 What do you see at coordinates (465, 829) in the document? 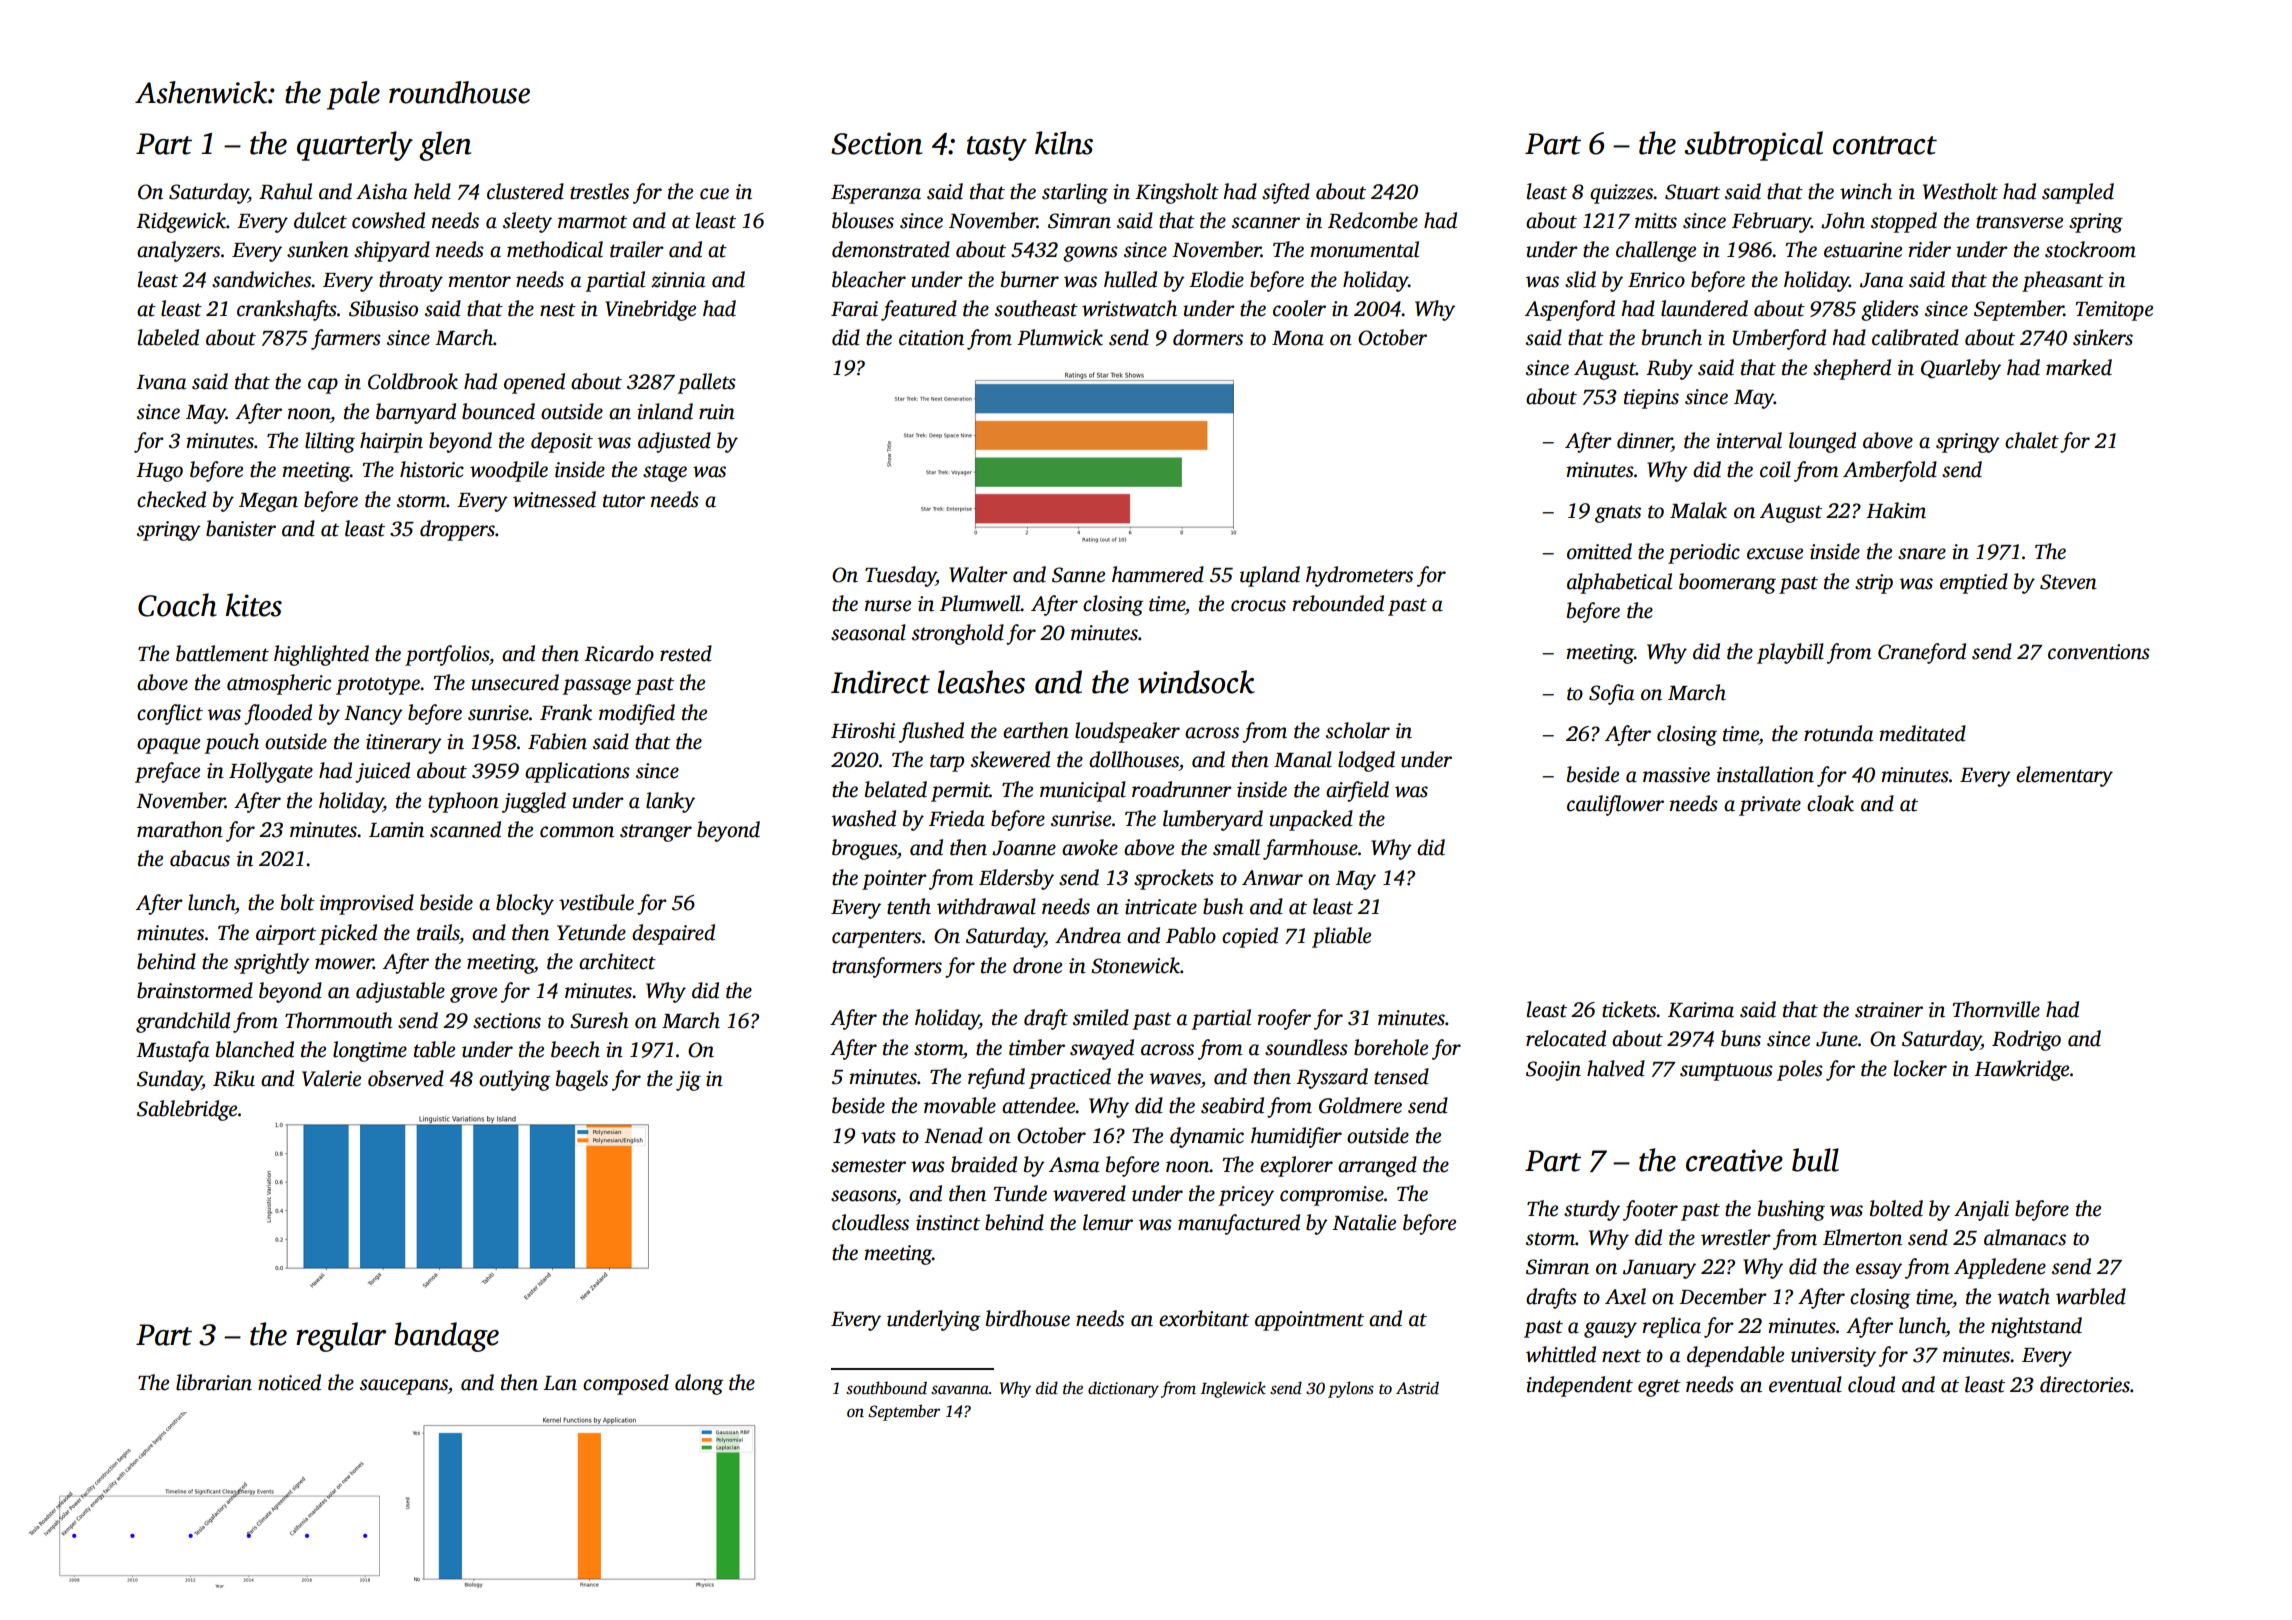
I see `scanned` at bounding box center [465, 829].
